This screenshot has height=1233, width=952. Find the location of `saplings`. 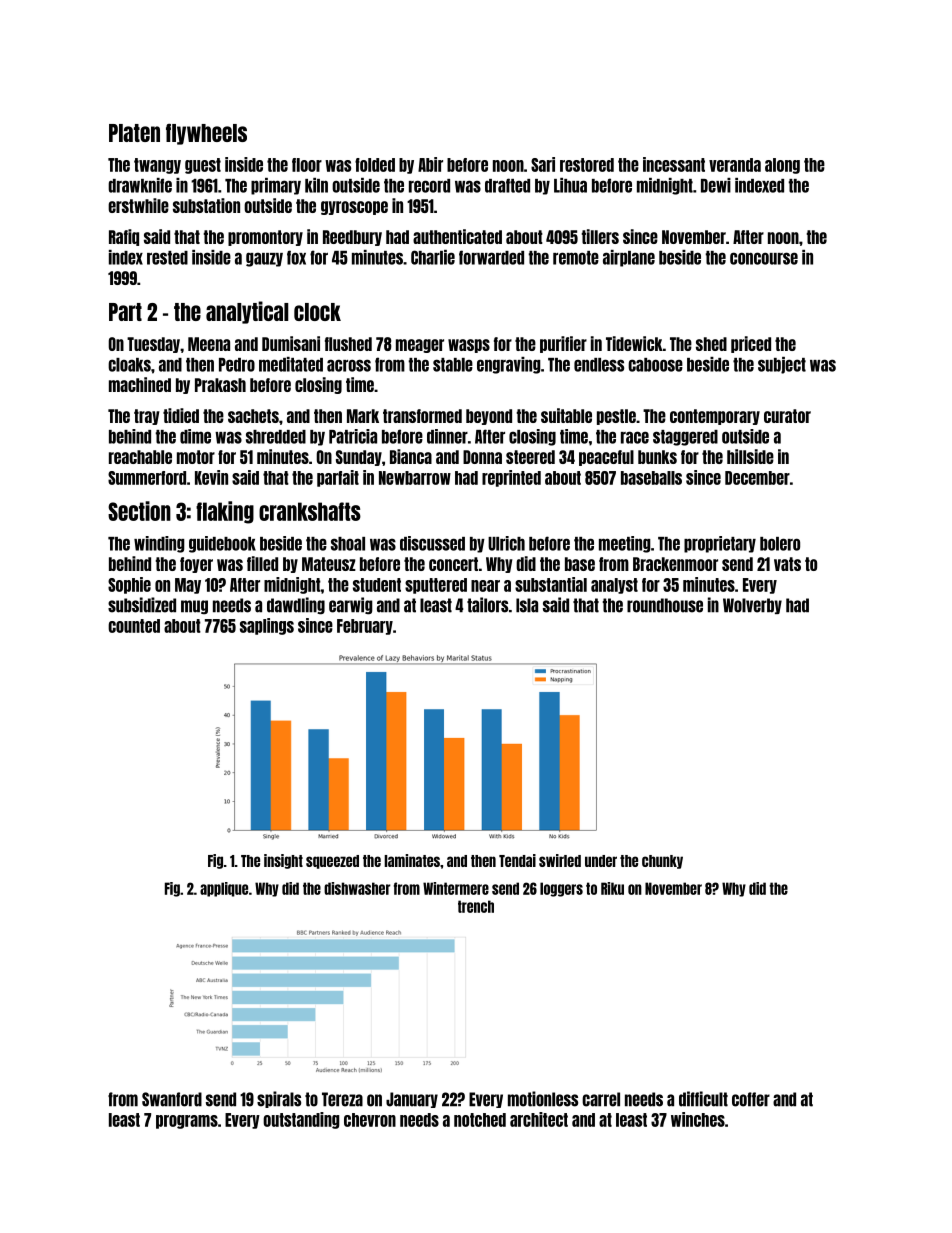

saplings is located at coordinates (267, 626).
